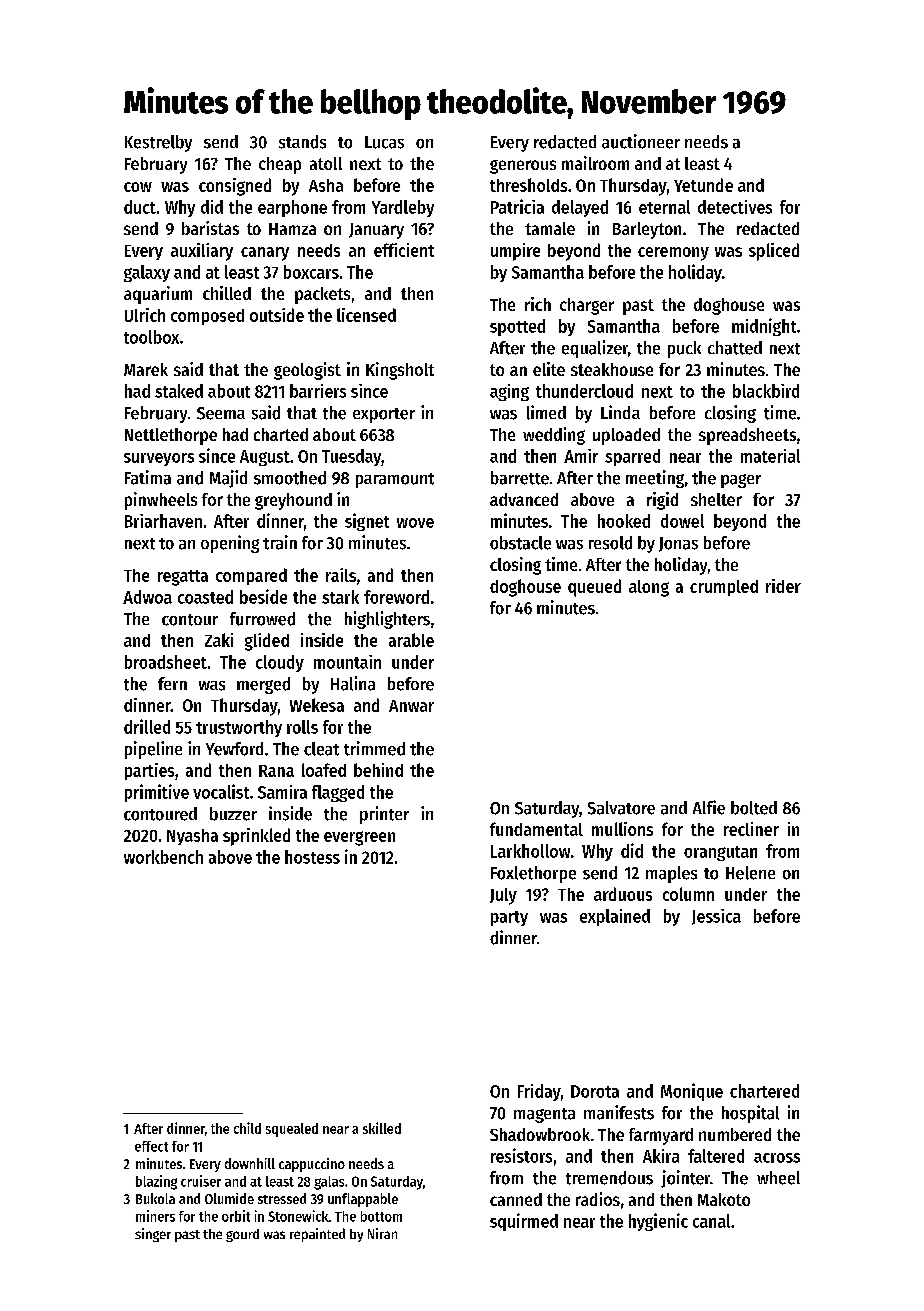 The image size is (924, 1311). I want to click on along, so click(649, 588).
